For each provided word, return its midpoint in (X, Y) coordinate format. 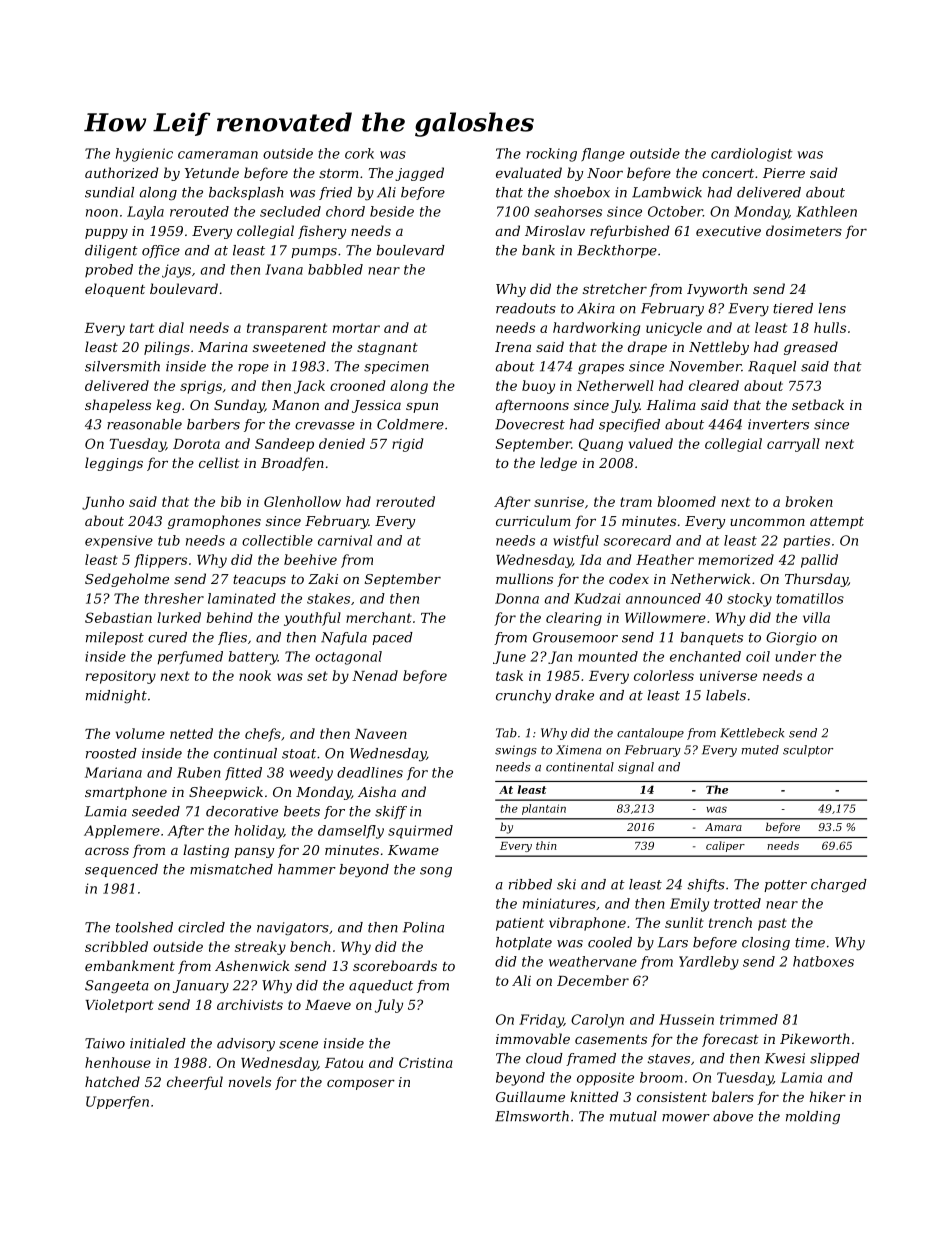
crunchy (523, 697)
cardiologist (751, 155)
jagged (419, 174)
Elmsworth (532, 1116)
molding (813, 1117)
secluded (290, 211)
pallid (819, 561)
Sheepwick (226, 793)
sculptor (808, 751)
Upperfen (117, 1102)
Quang (601, 445)
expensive (119, 542)
